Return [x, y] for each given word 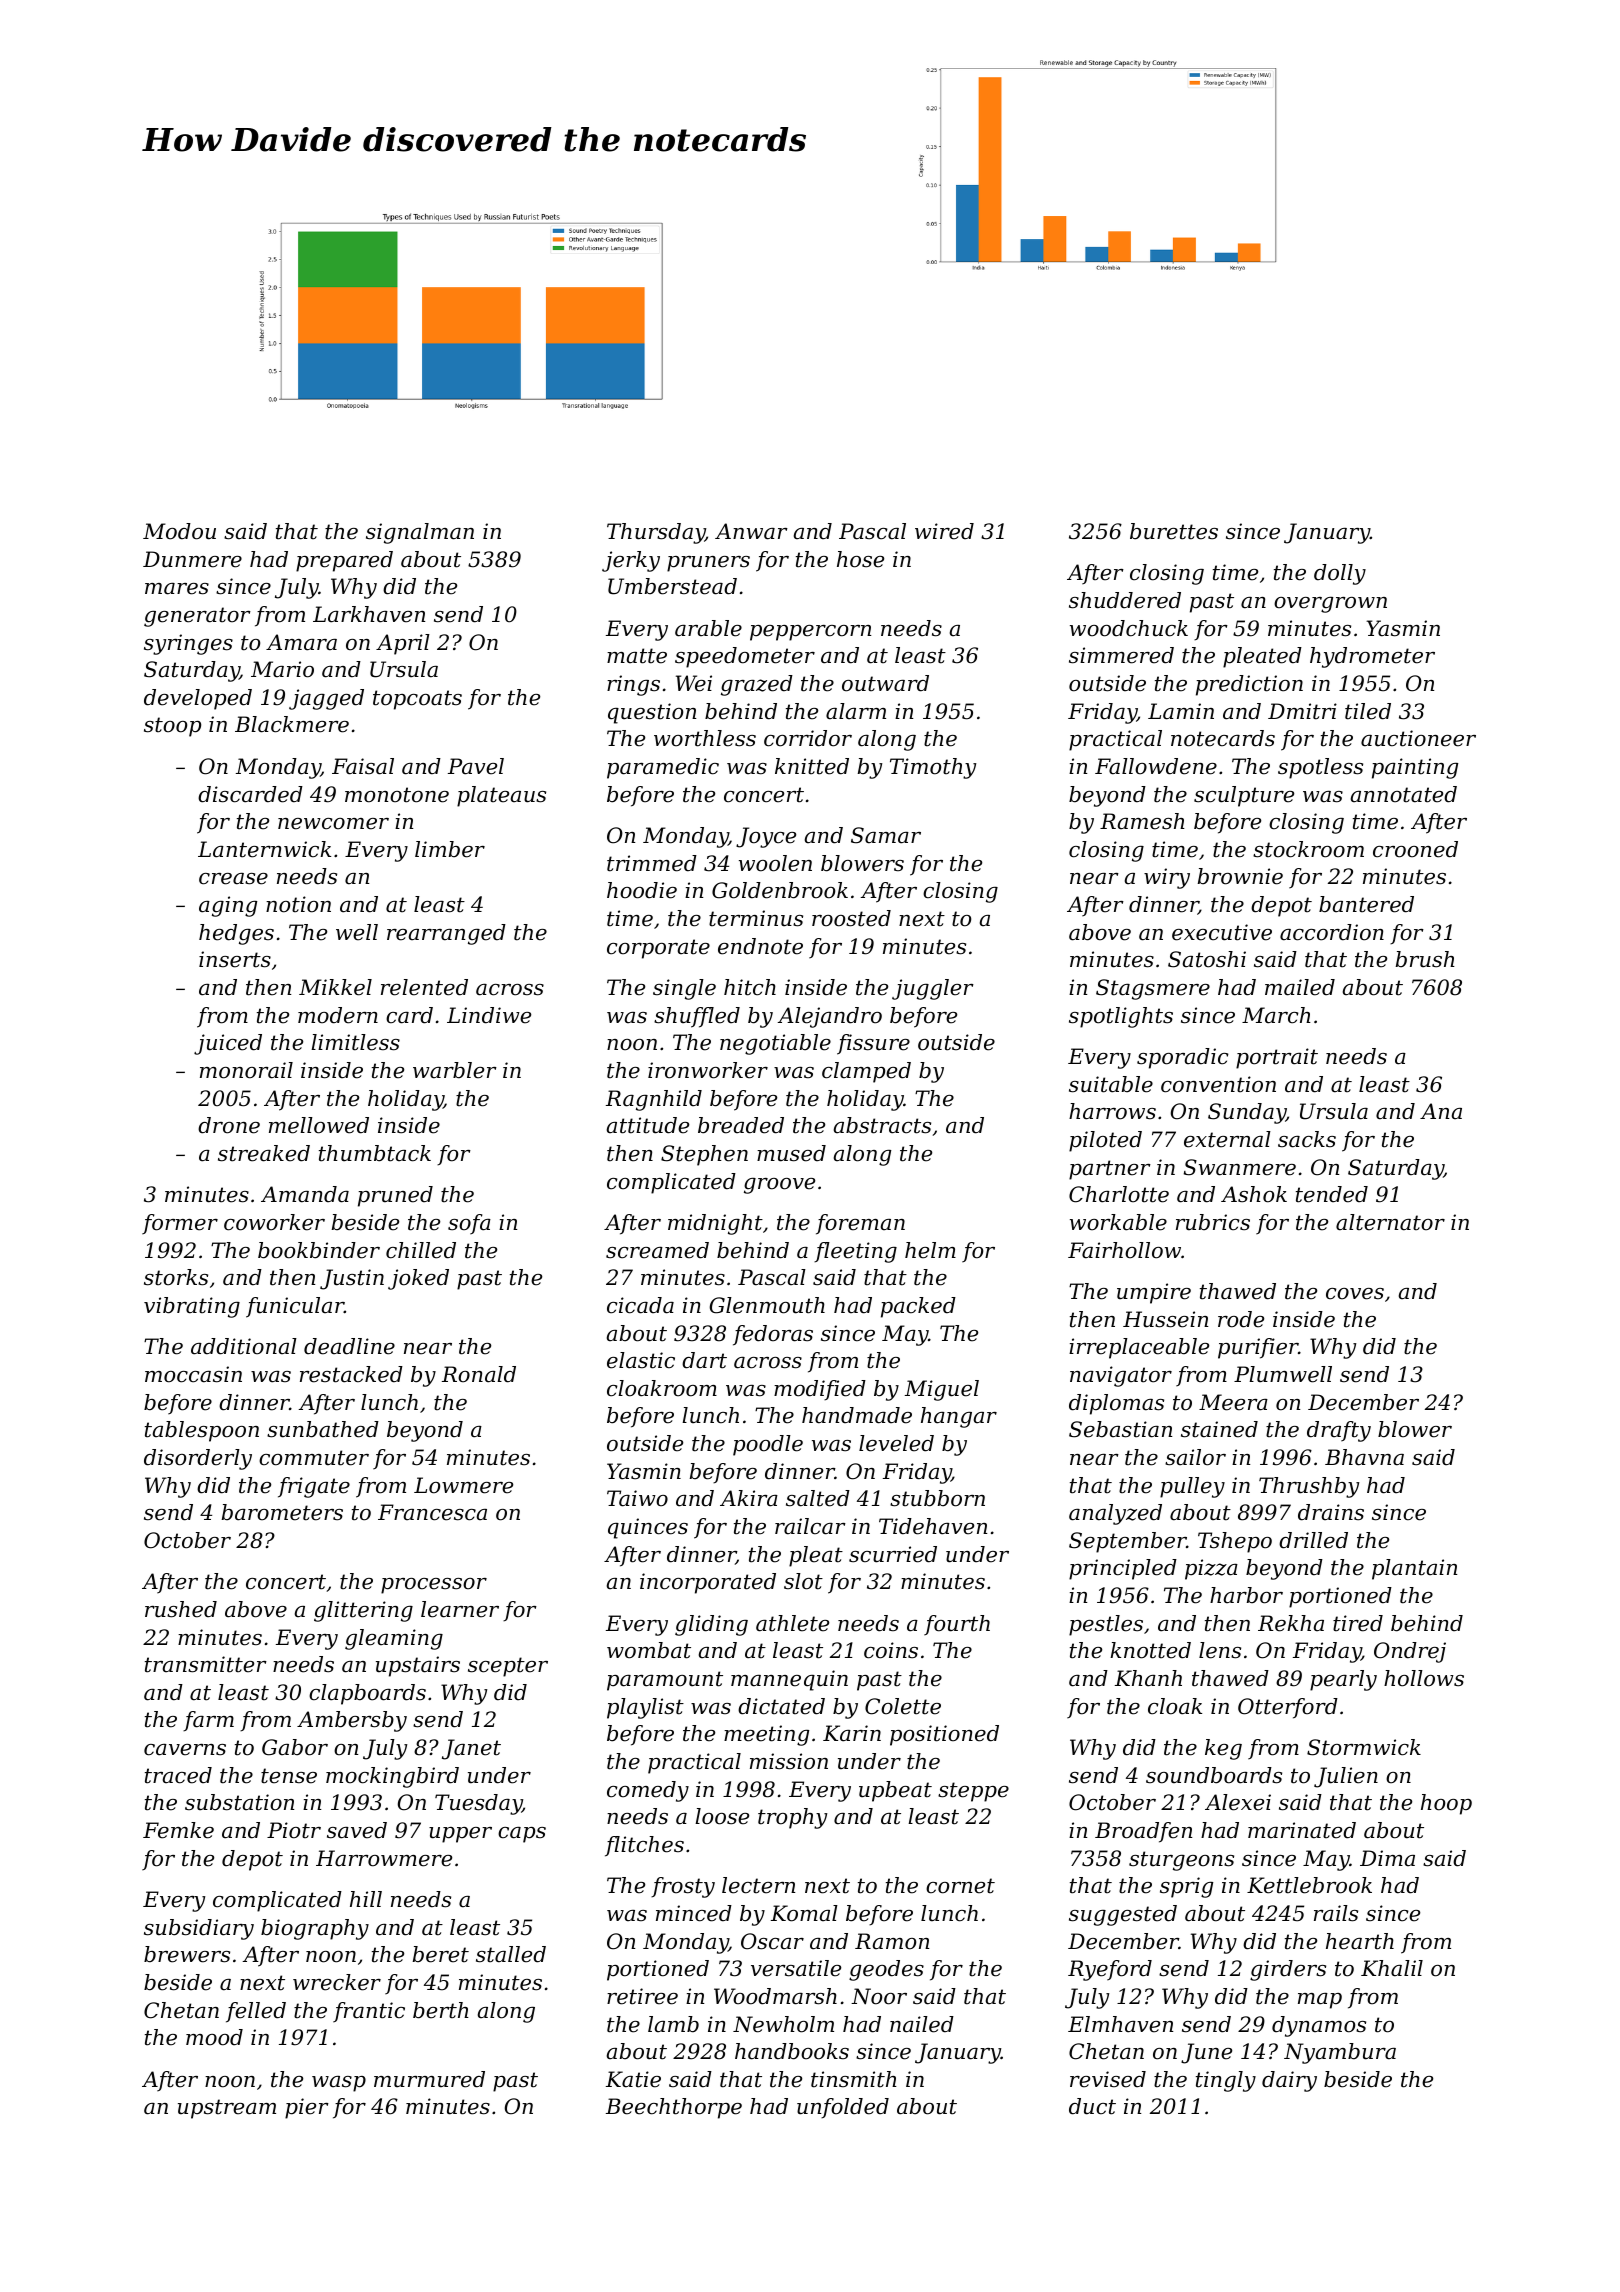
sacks [1307, 1139]
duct [1092, 2106]
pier [307, 2108]
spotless [1320, 768]
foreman [860, 1224]
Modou [179, 531]
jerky [631, 561]
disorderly [198, 1459]
